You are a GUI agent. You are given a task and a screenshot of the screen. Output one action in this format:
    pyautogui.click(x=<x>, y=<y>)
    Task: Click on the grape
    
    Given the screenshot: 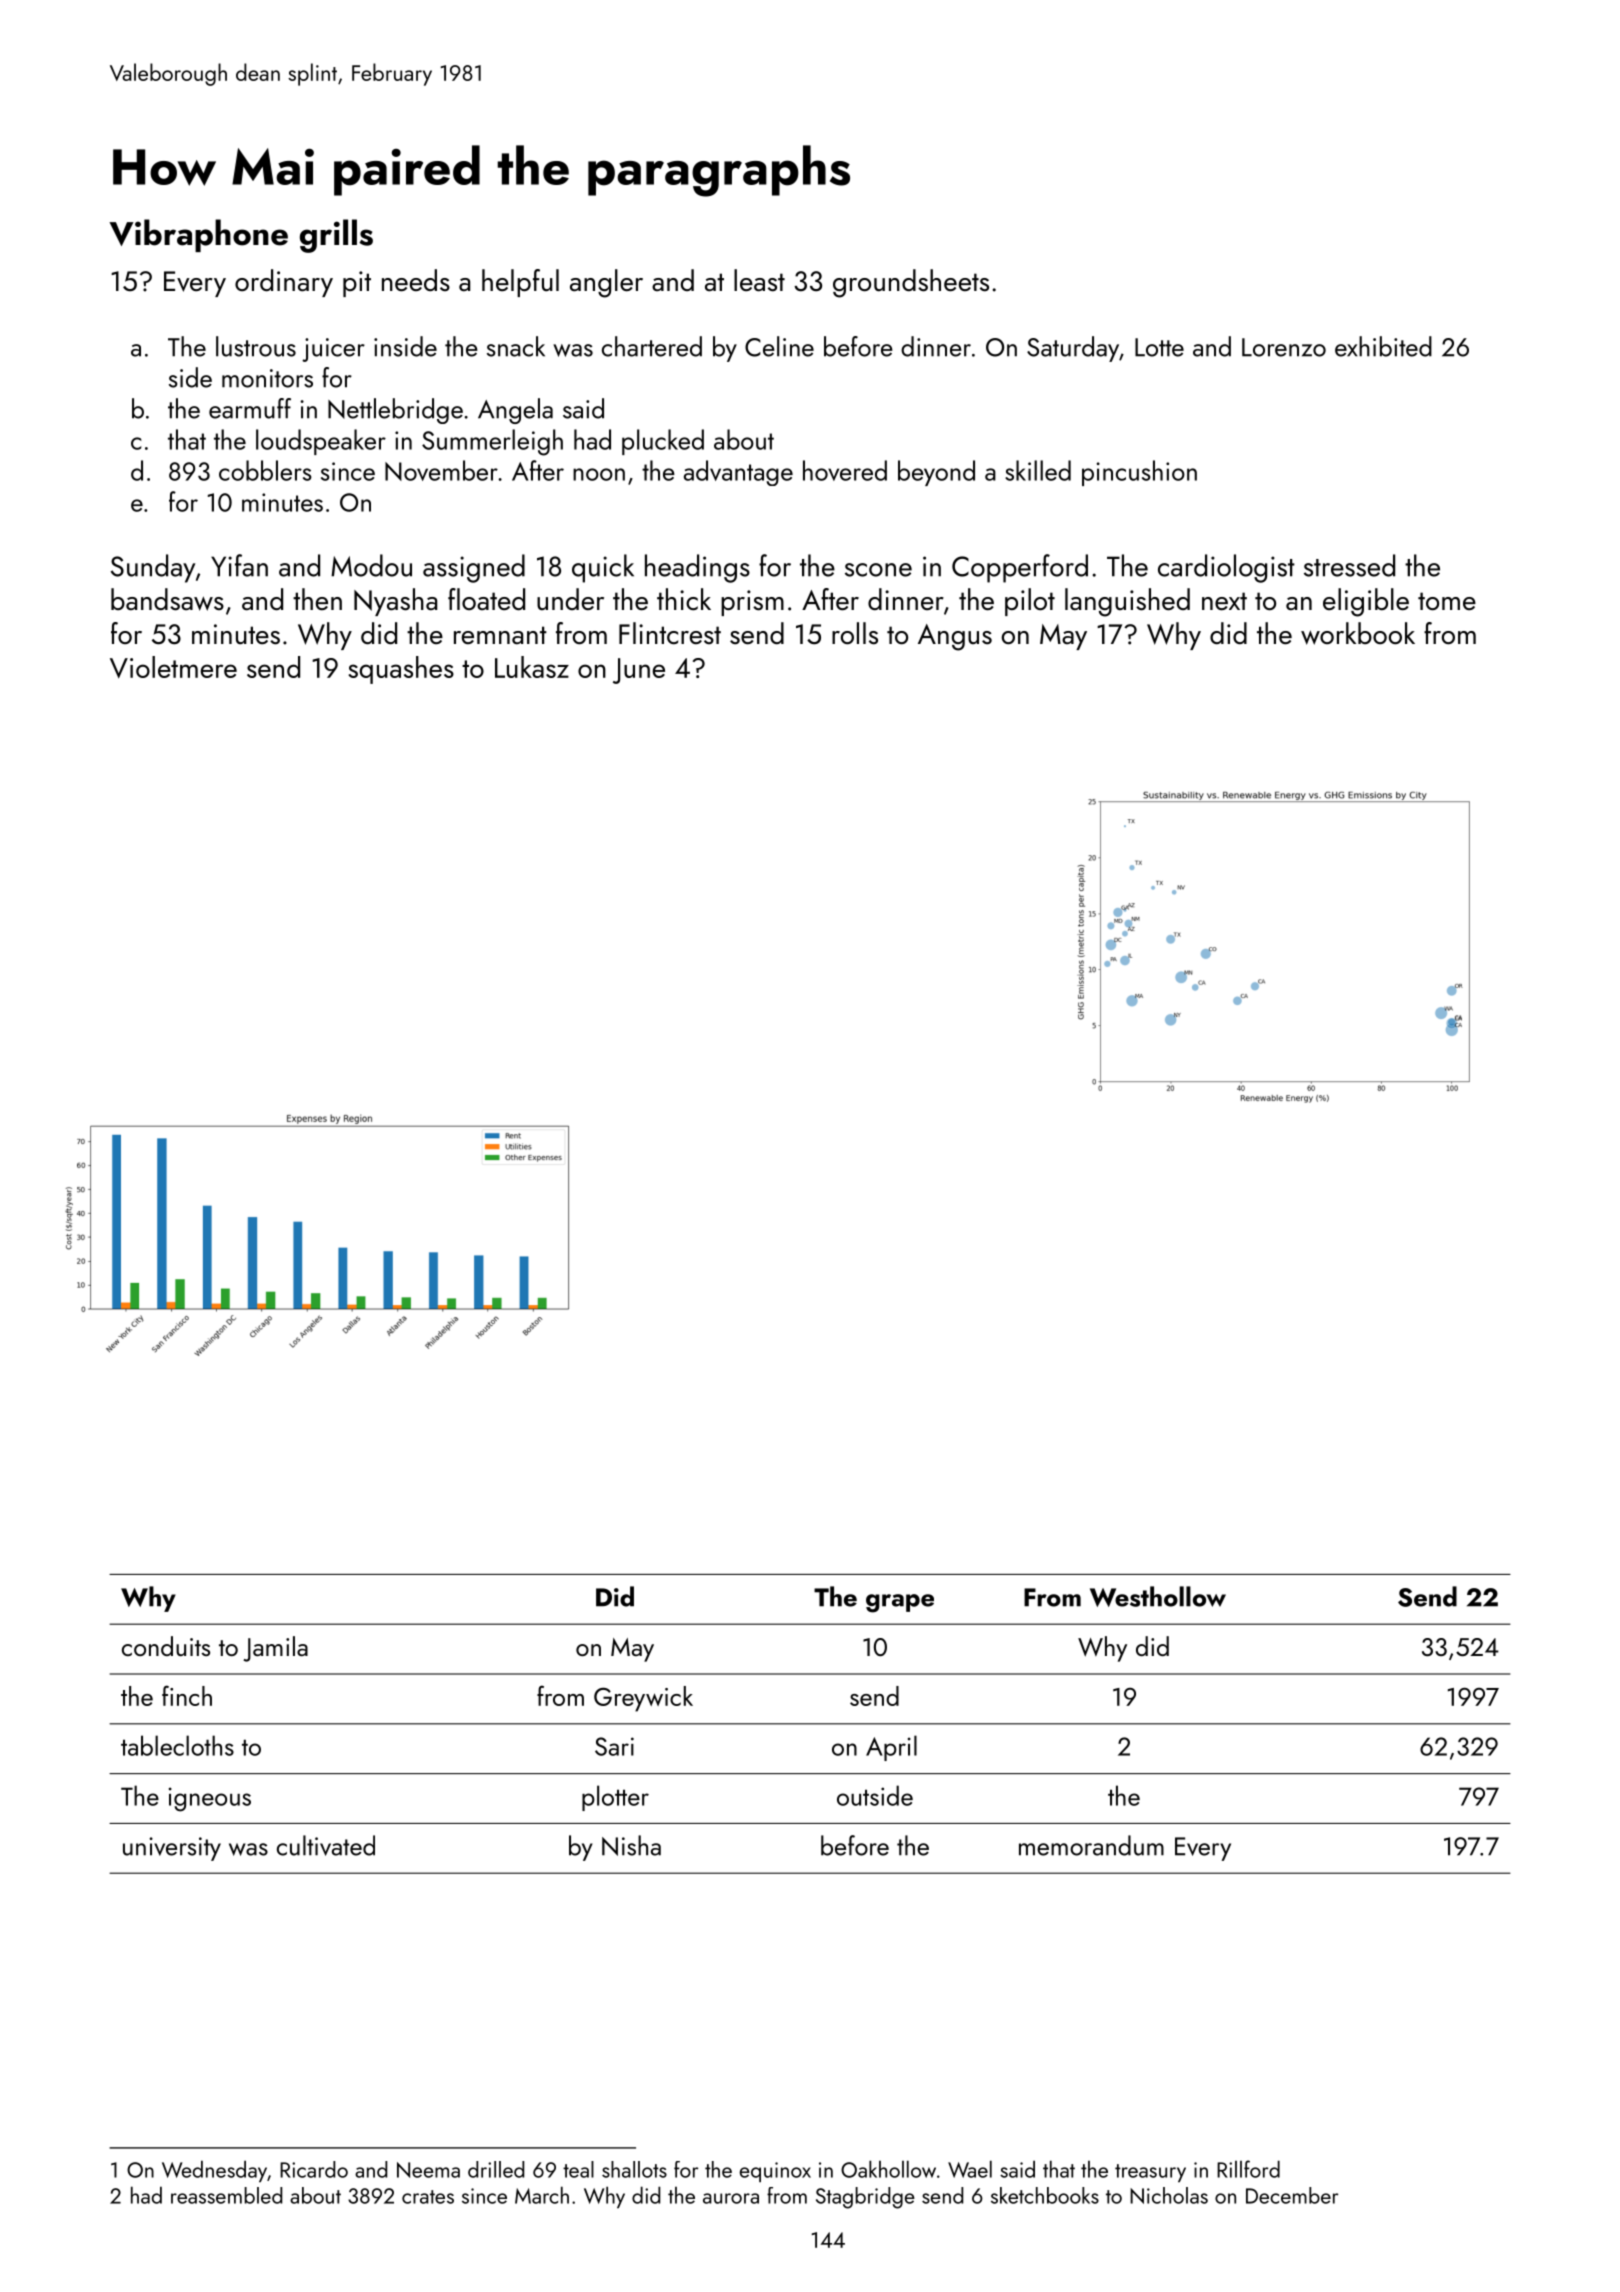 What is the action you would take?
    pyautogui.click(x=900, y=1603)
